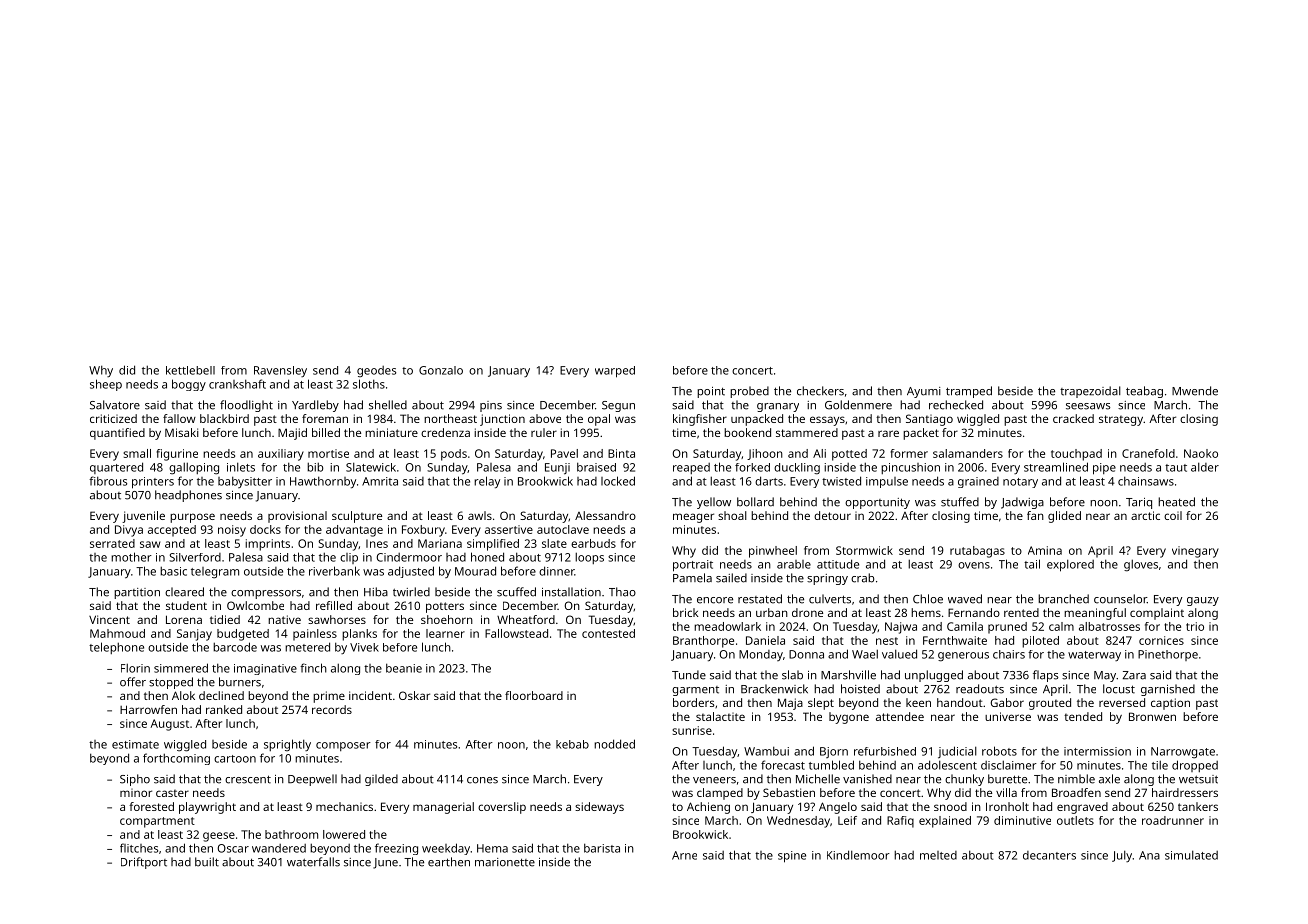  I want to click on crescent, so click(248, 779).
